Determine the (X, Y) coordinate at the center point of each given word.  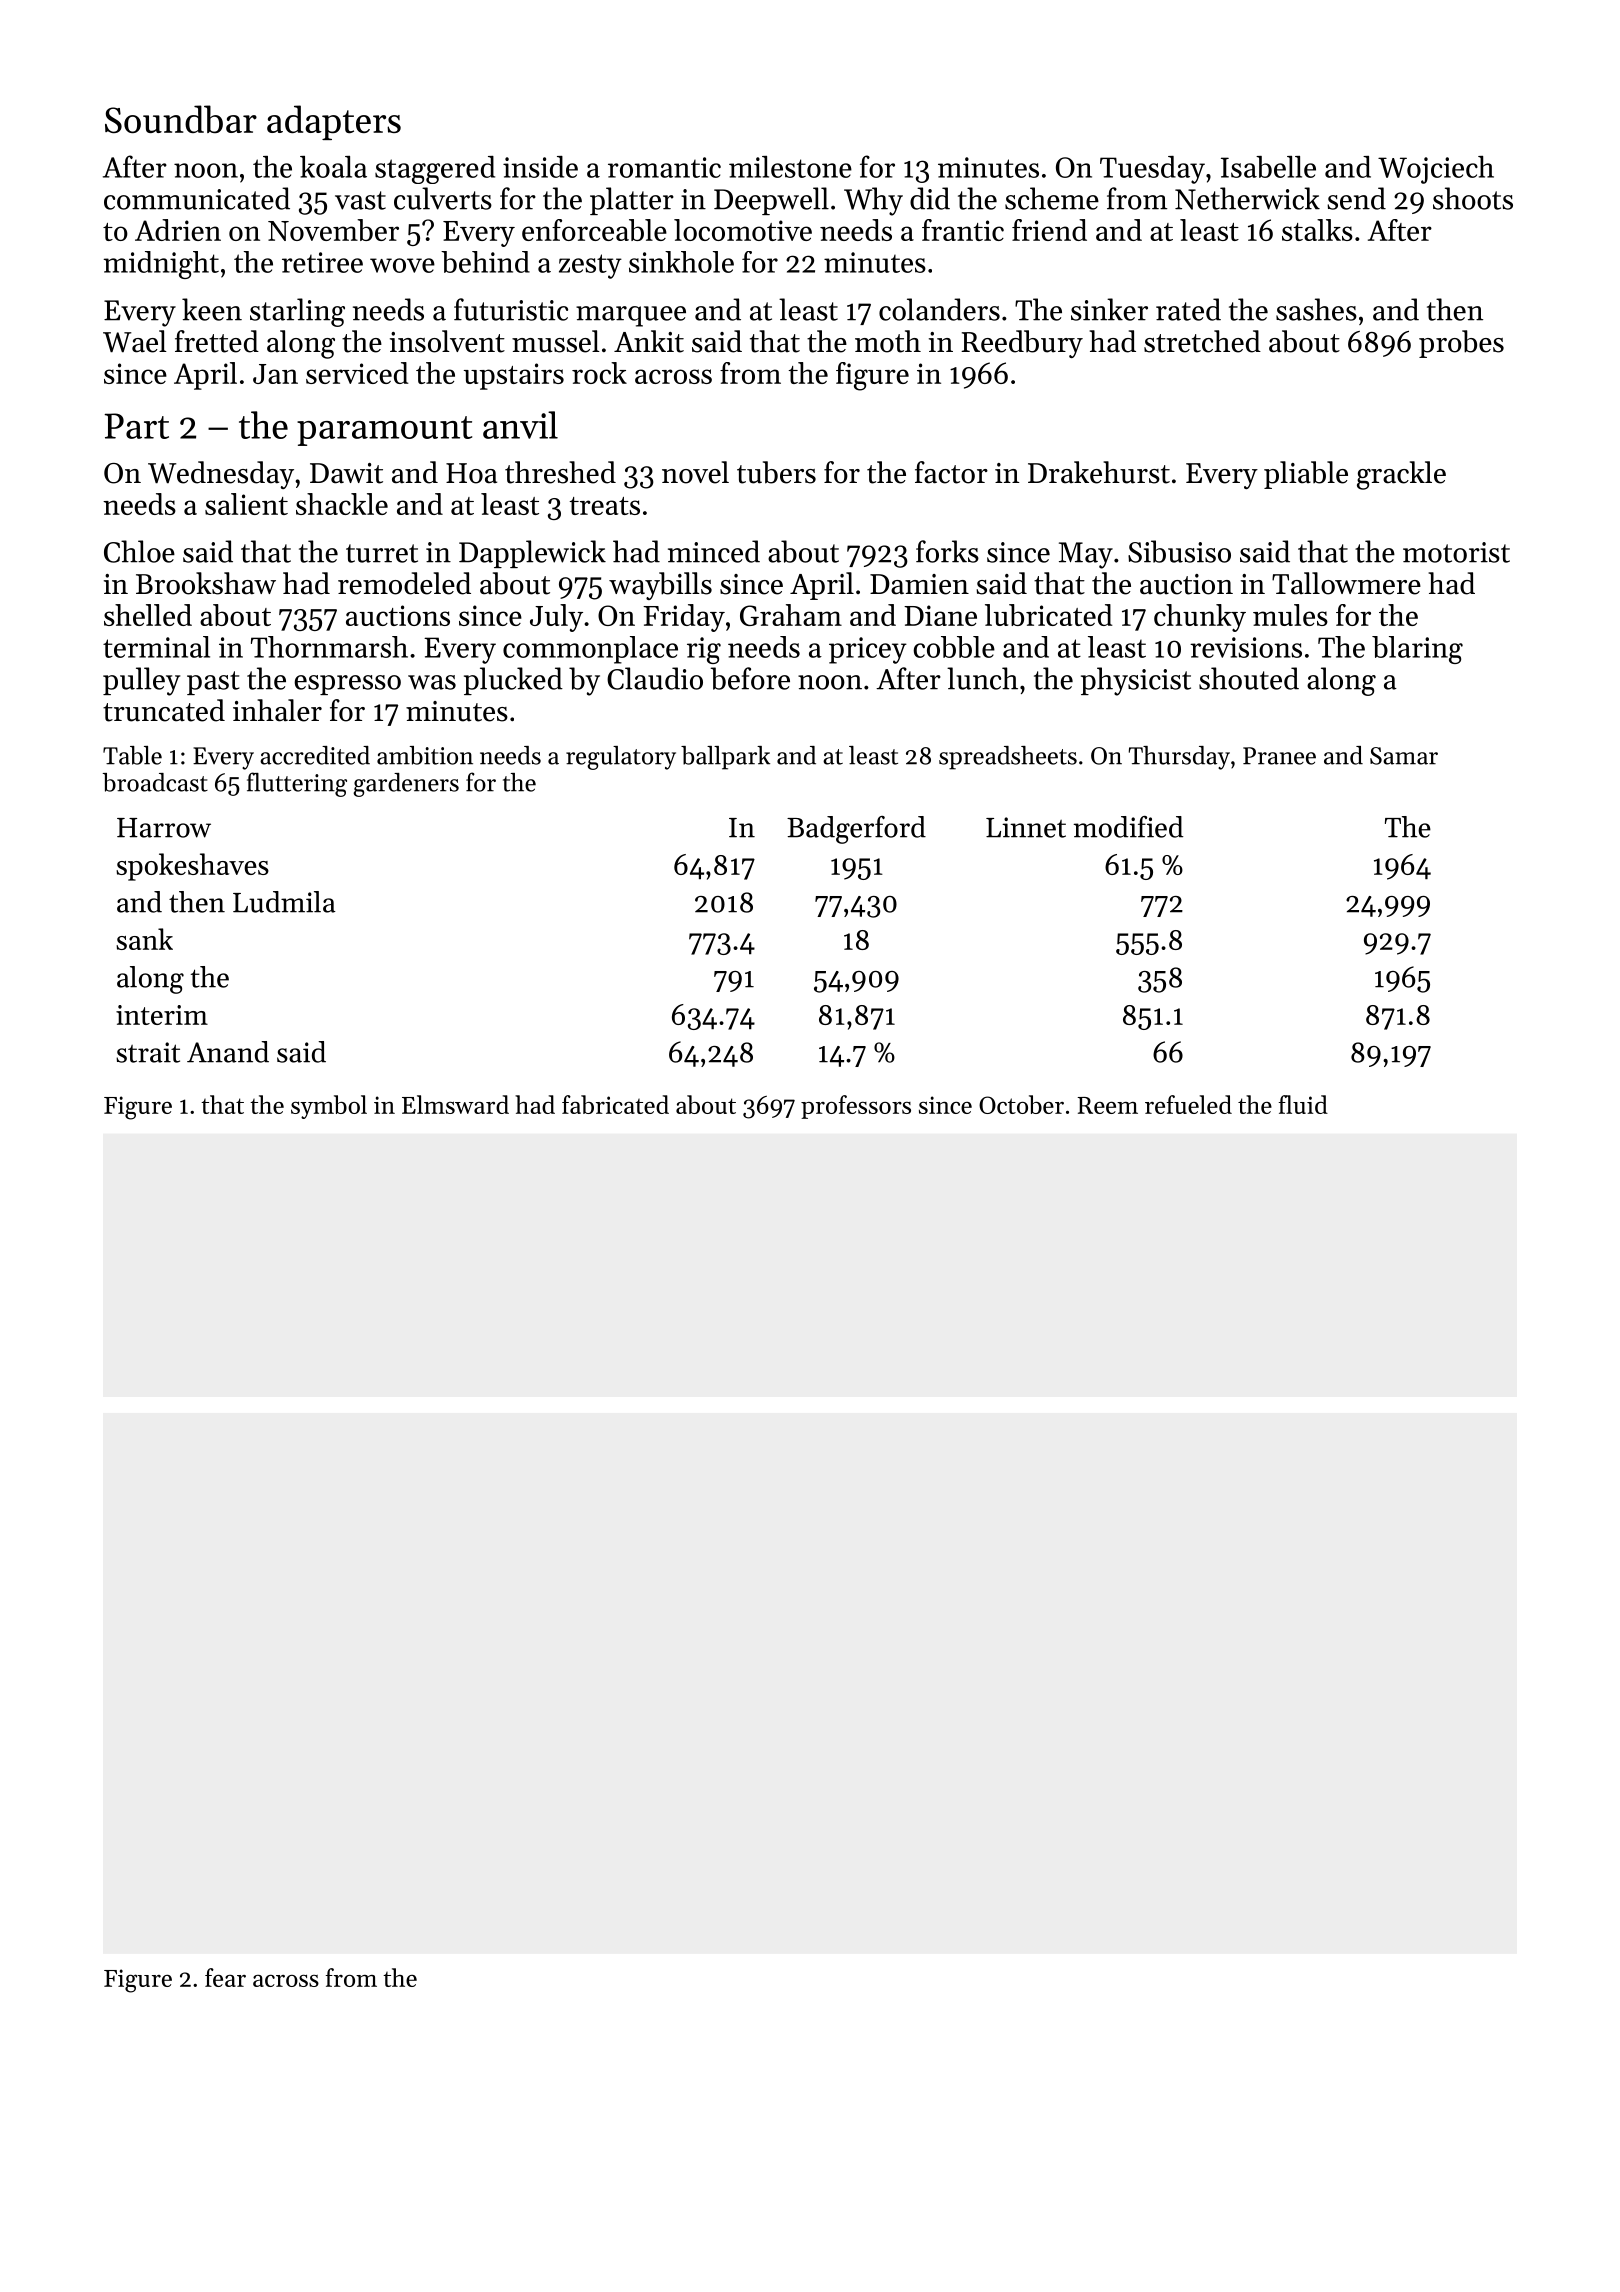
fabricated (615, 1104)
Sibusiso (1179, 551)
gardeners (406, 785)
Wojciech (1436, 170)
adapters (334, 122)
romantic (664, 167)
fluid (1303, 1104)
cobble (954, 647)
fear (225, 1977)
